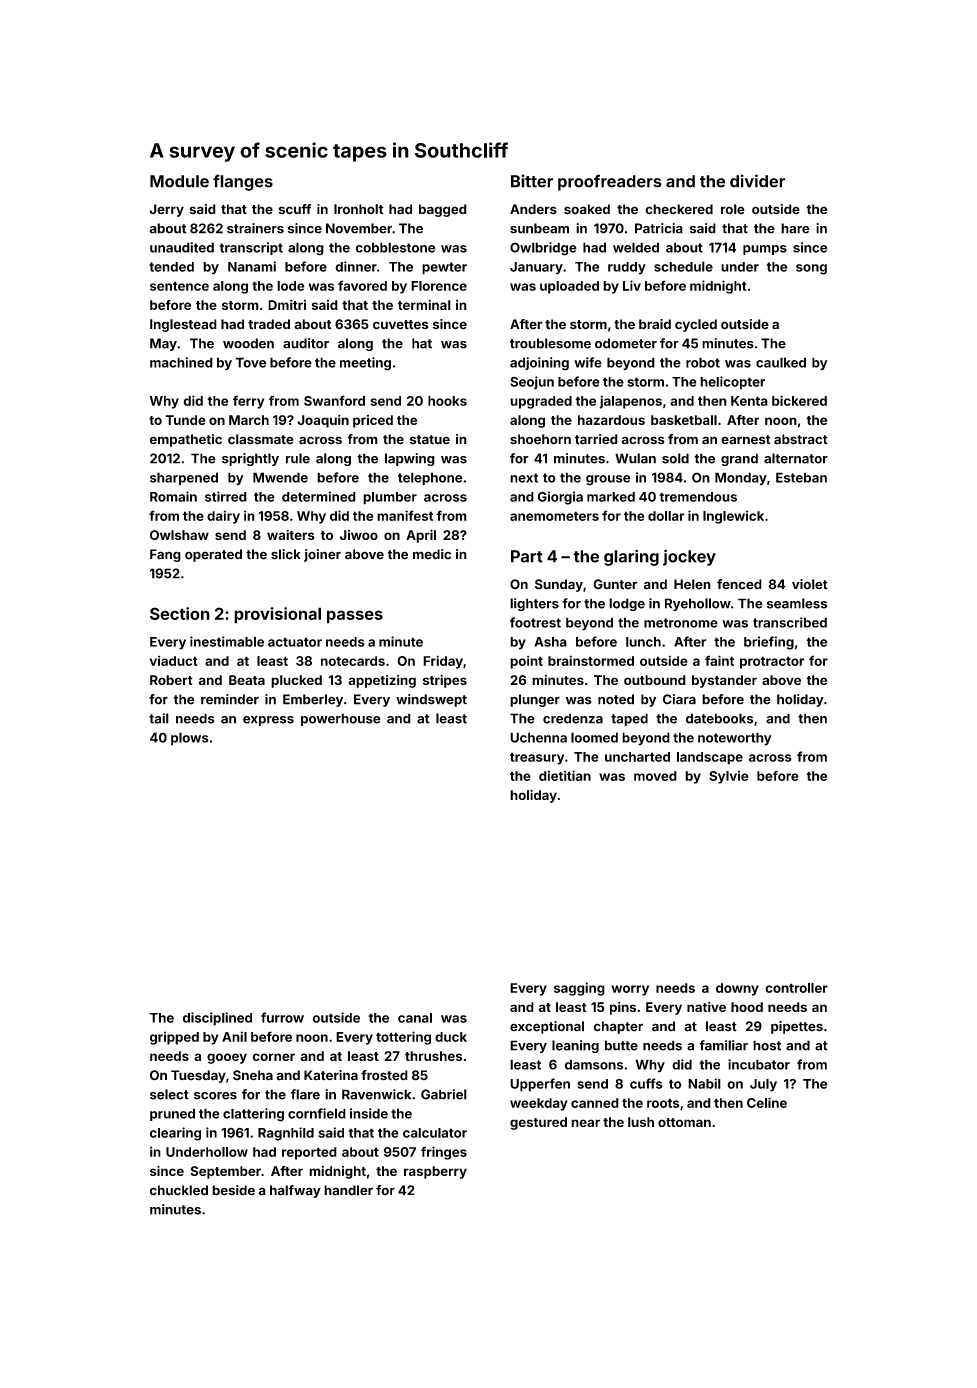 This document has width=977, height=1388. What do you see at coordinates (190, 739) in the document?
I see `plows` at bounding box center [190, 739].
